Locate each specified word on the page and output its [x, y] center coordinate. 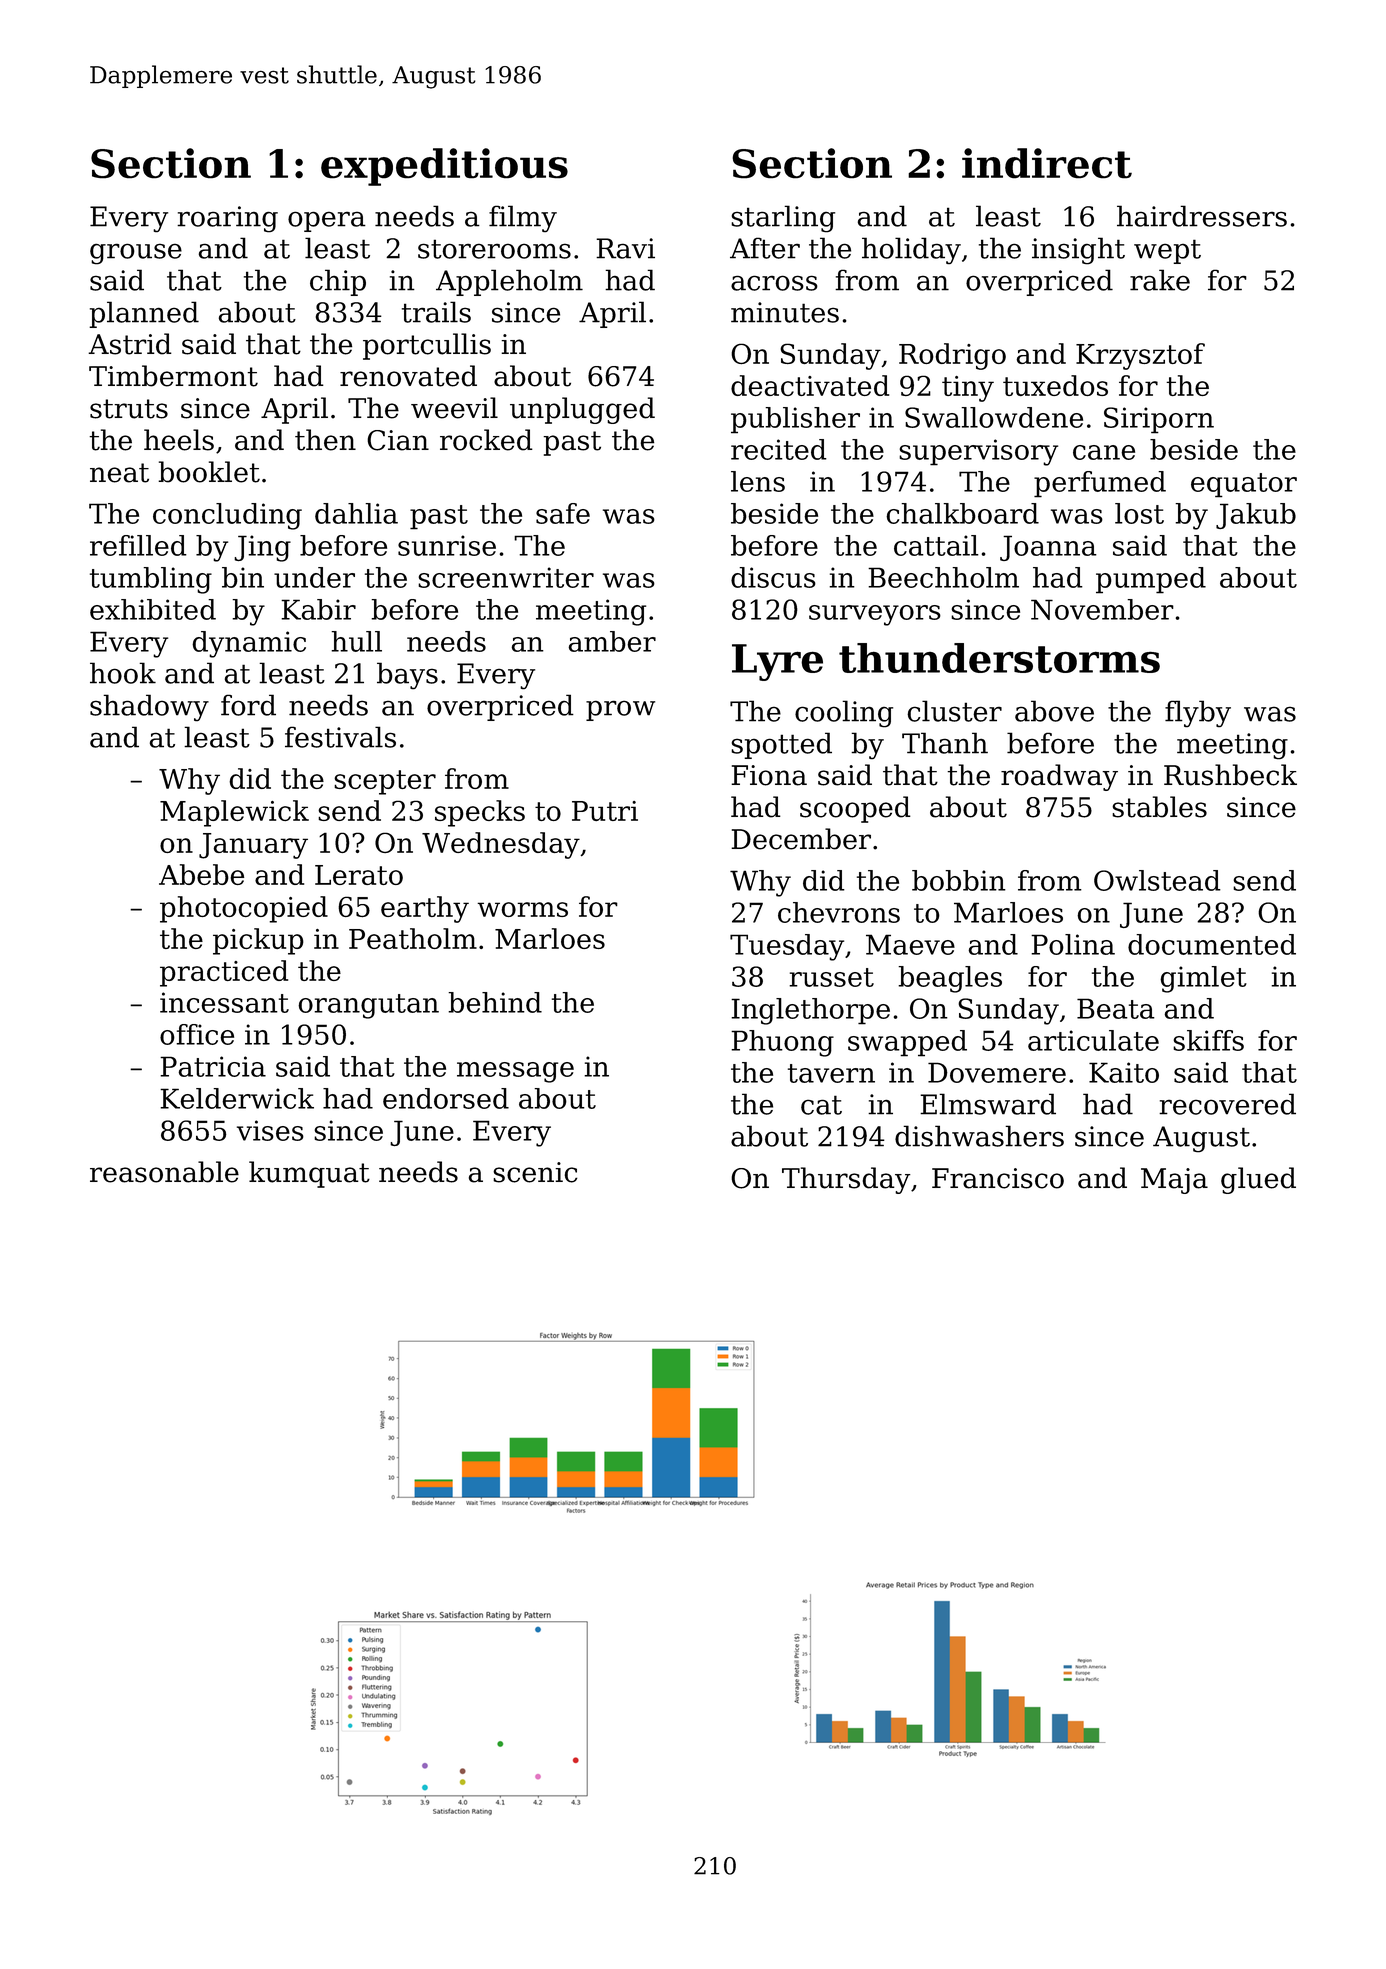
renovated [408, 376]
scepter [385, 782]
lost [1139, 513]
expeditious [444, 167]
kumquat [309, 1174]
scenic [535, 1172]
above [1054, 711]
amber [612, 641]
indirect [1047, 163]
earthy [425, 909]
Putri [605, 811]
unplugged [582, 410]
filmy [523, 218]
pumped [1151, 580]
